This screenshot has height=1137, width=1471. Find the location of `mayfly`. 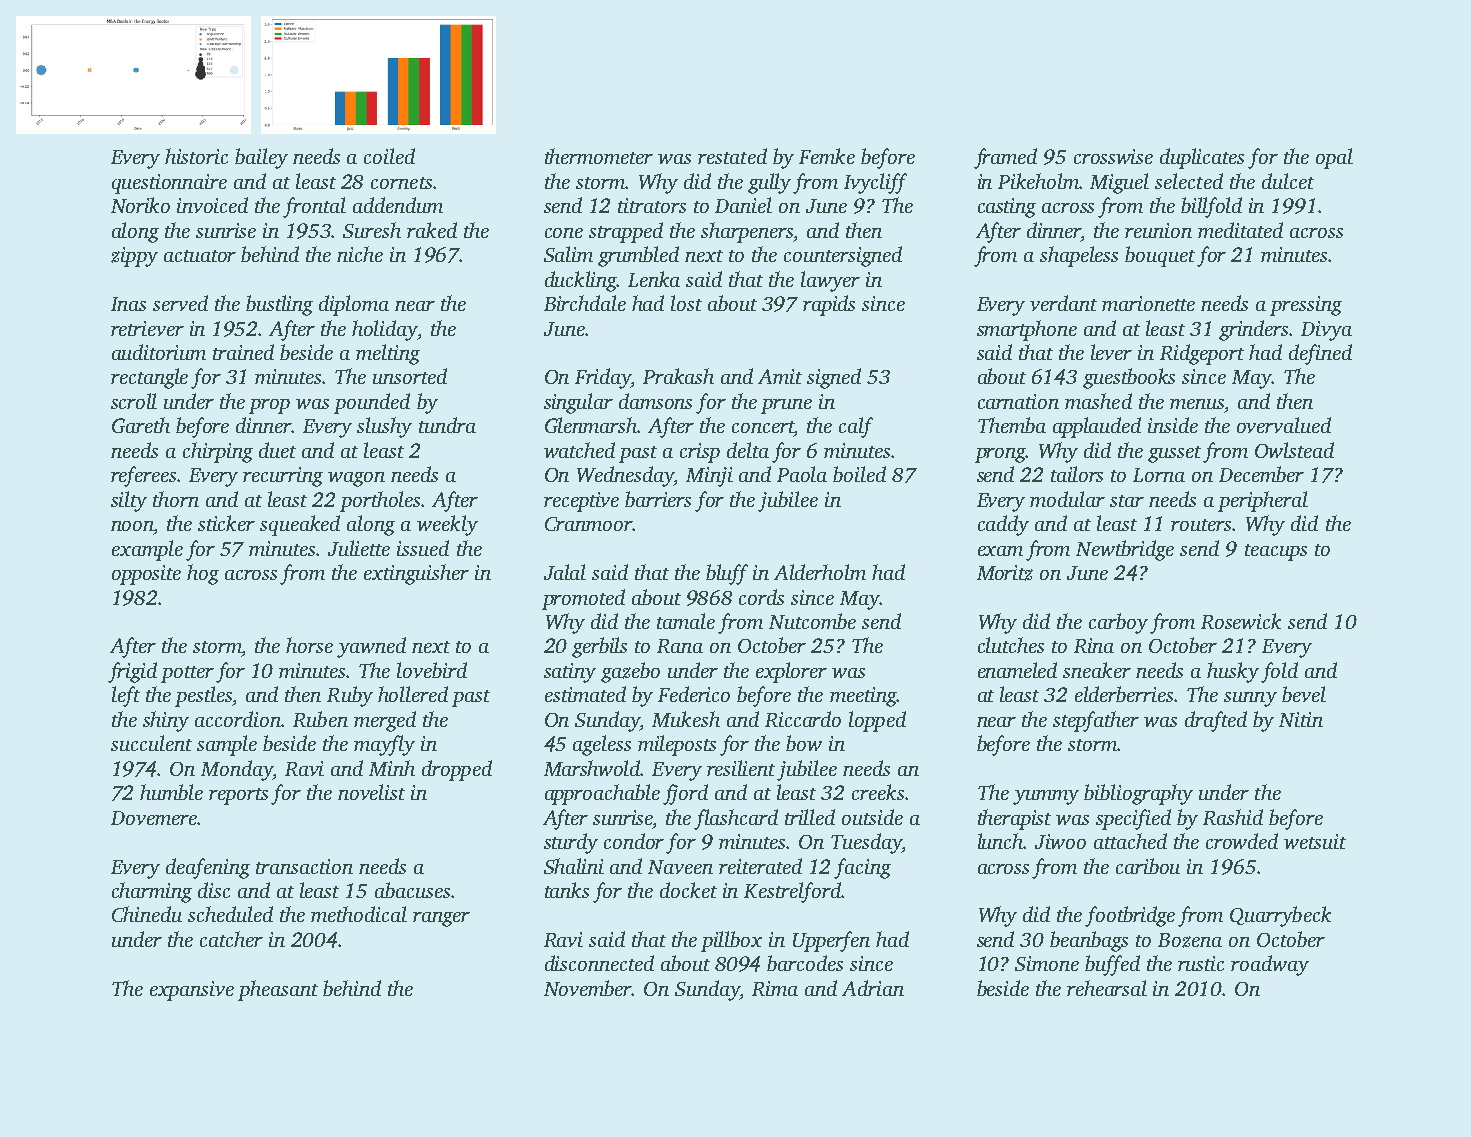

mayfly is located at coordinates (384, 745).
